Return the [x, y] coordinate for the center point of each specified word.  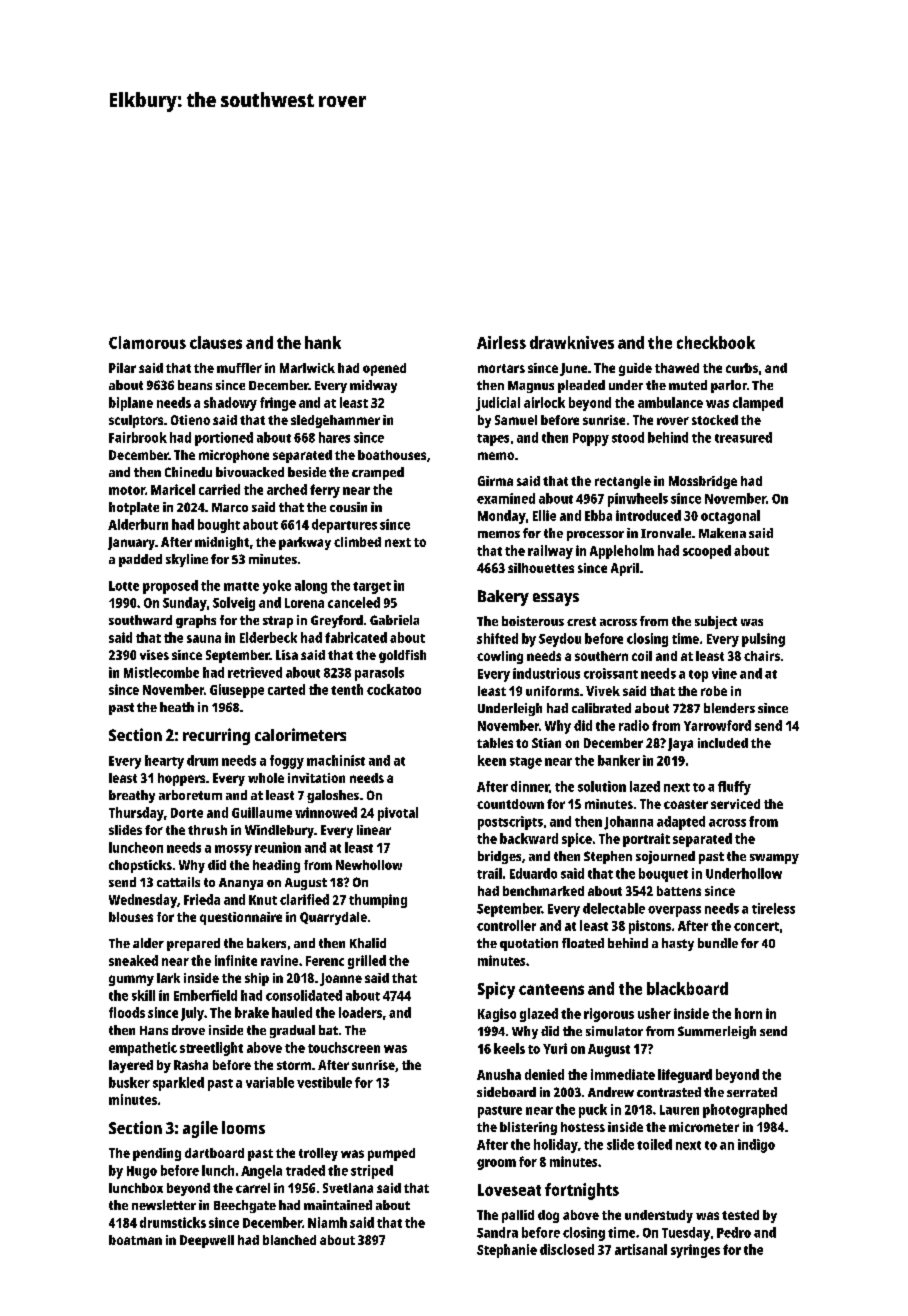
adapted [681, 823]
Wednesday [143, 901]
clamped [758, 404]
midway [373, 386]
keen [492, 760]
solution [602, 786]
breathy [132, 796]
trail [489, 873]
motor [127, 490]
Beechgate [245, 1206]
